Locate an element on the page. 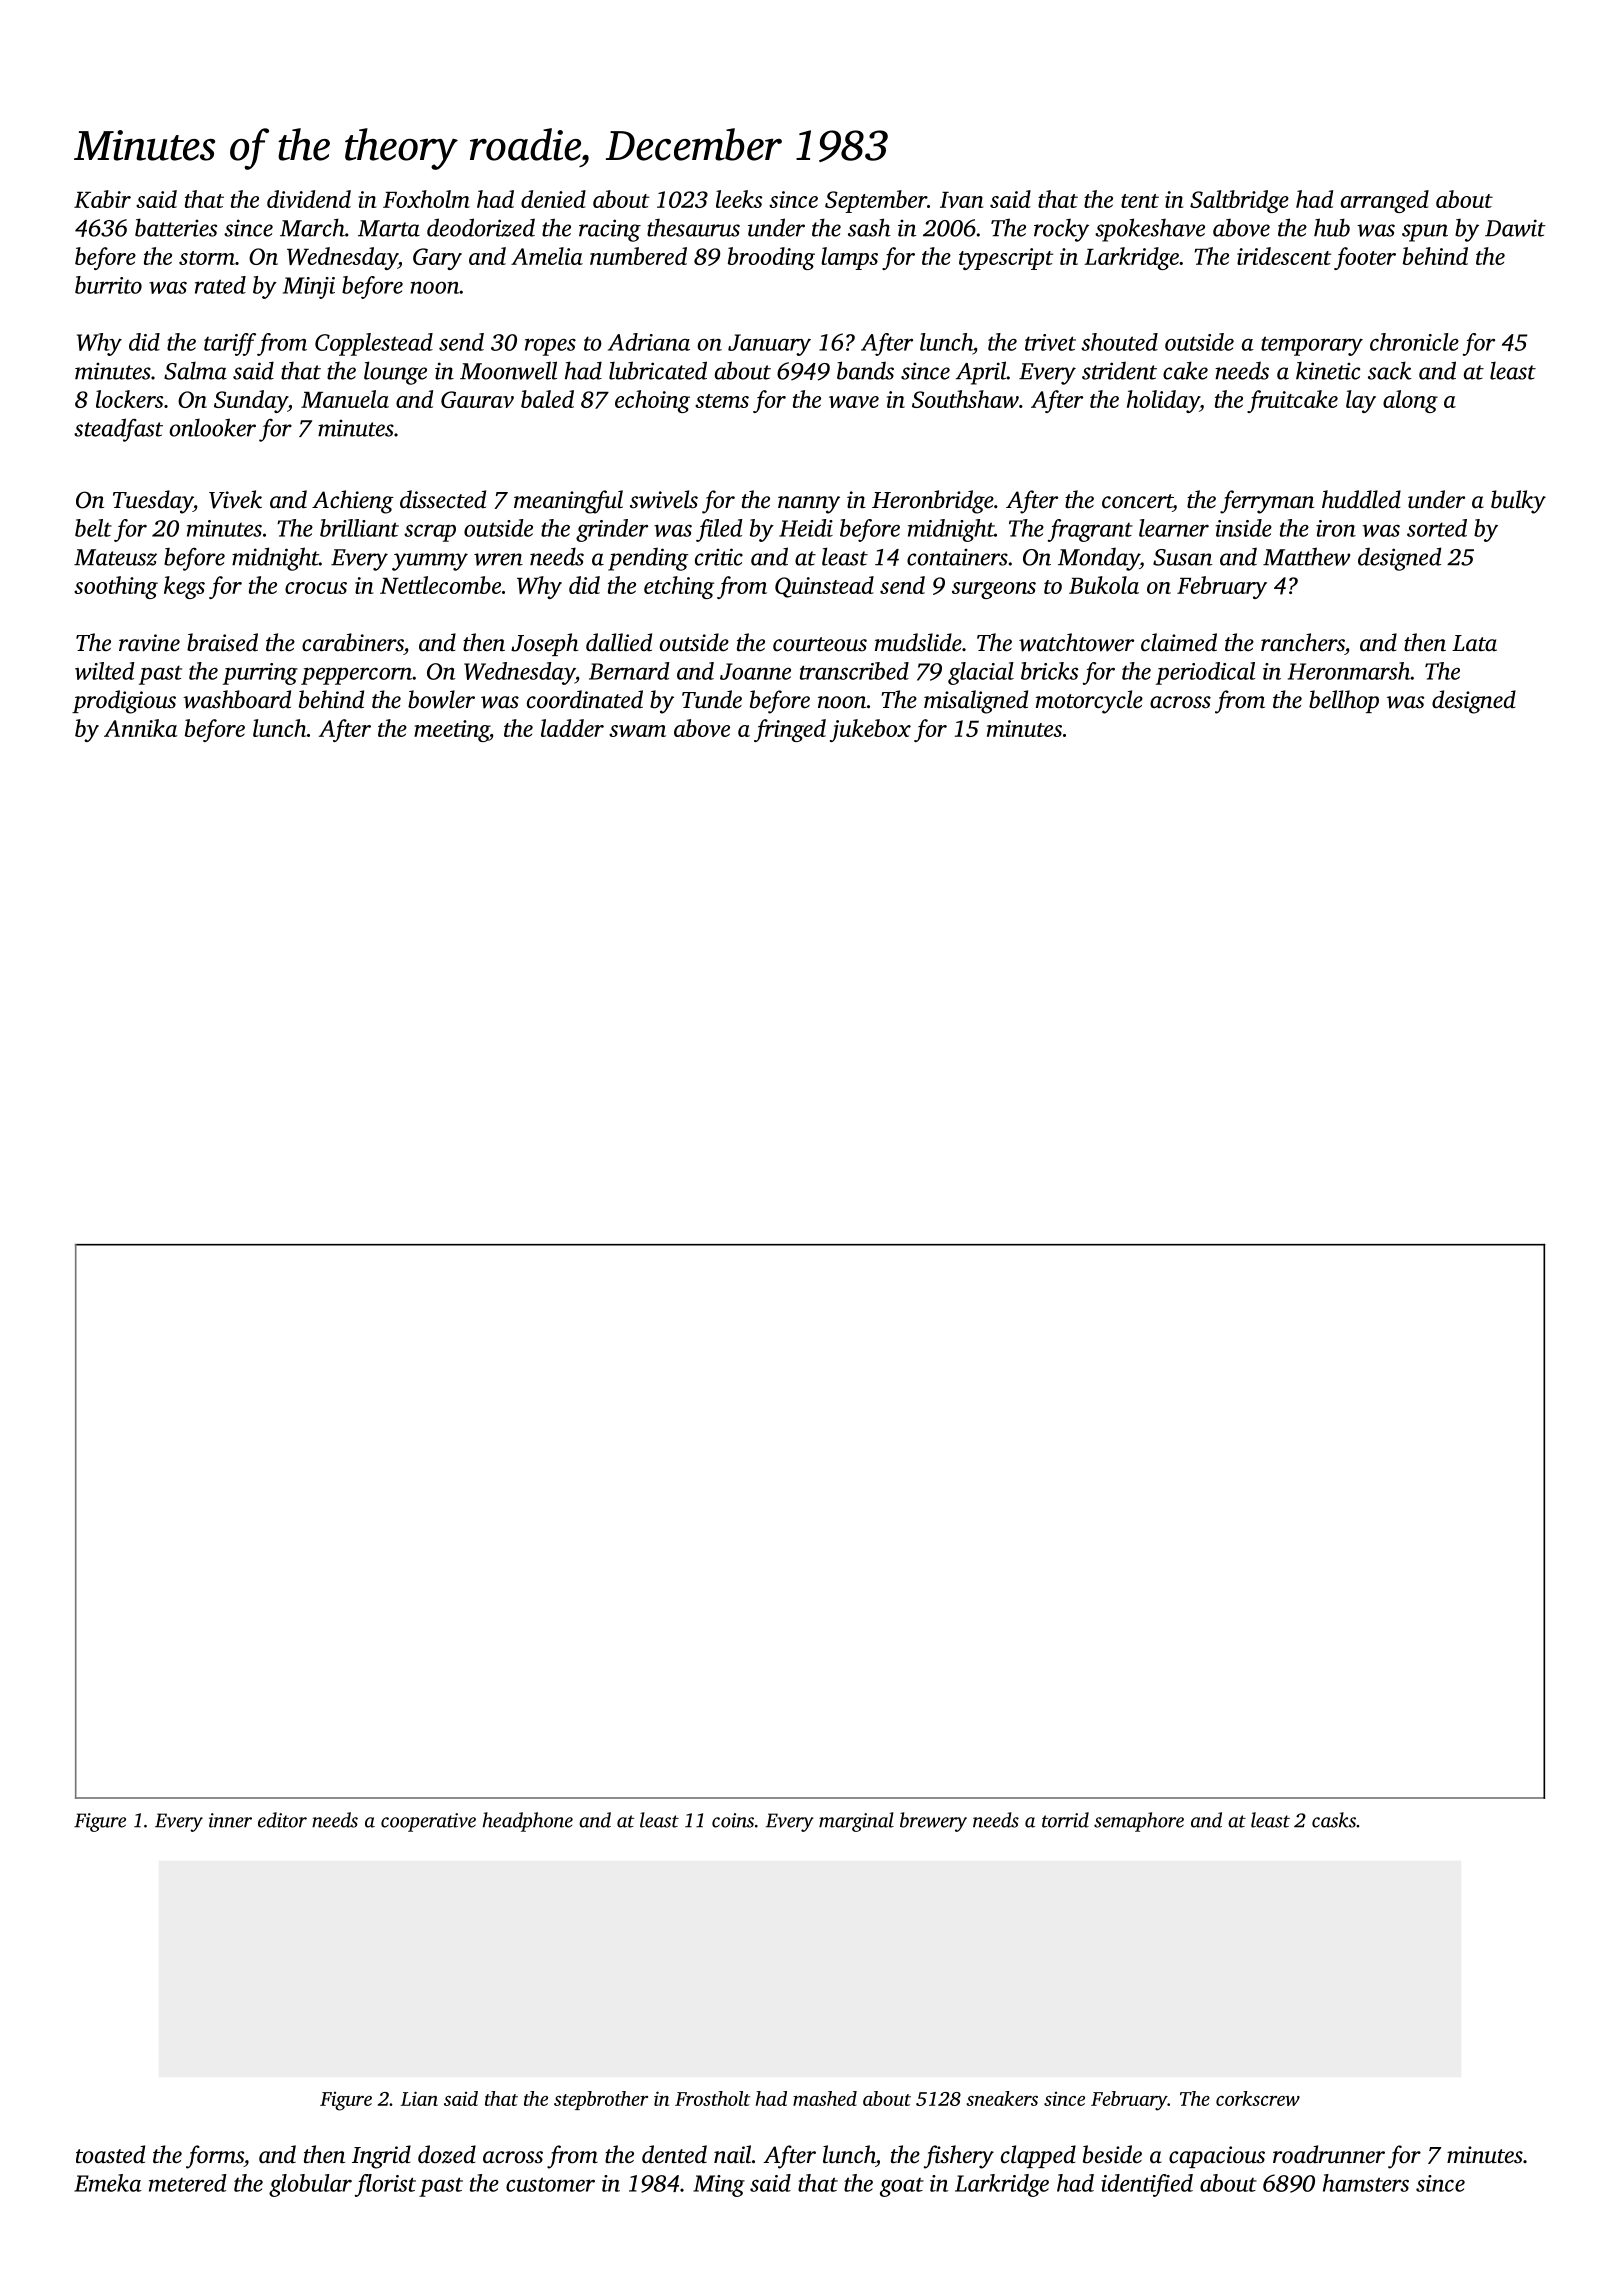 The width and height of the image is (1620, 2292). ladder is located at coordinates (572, 728).
